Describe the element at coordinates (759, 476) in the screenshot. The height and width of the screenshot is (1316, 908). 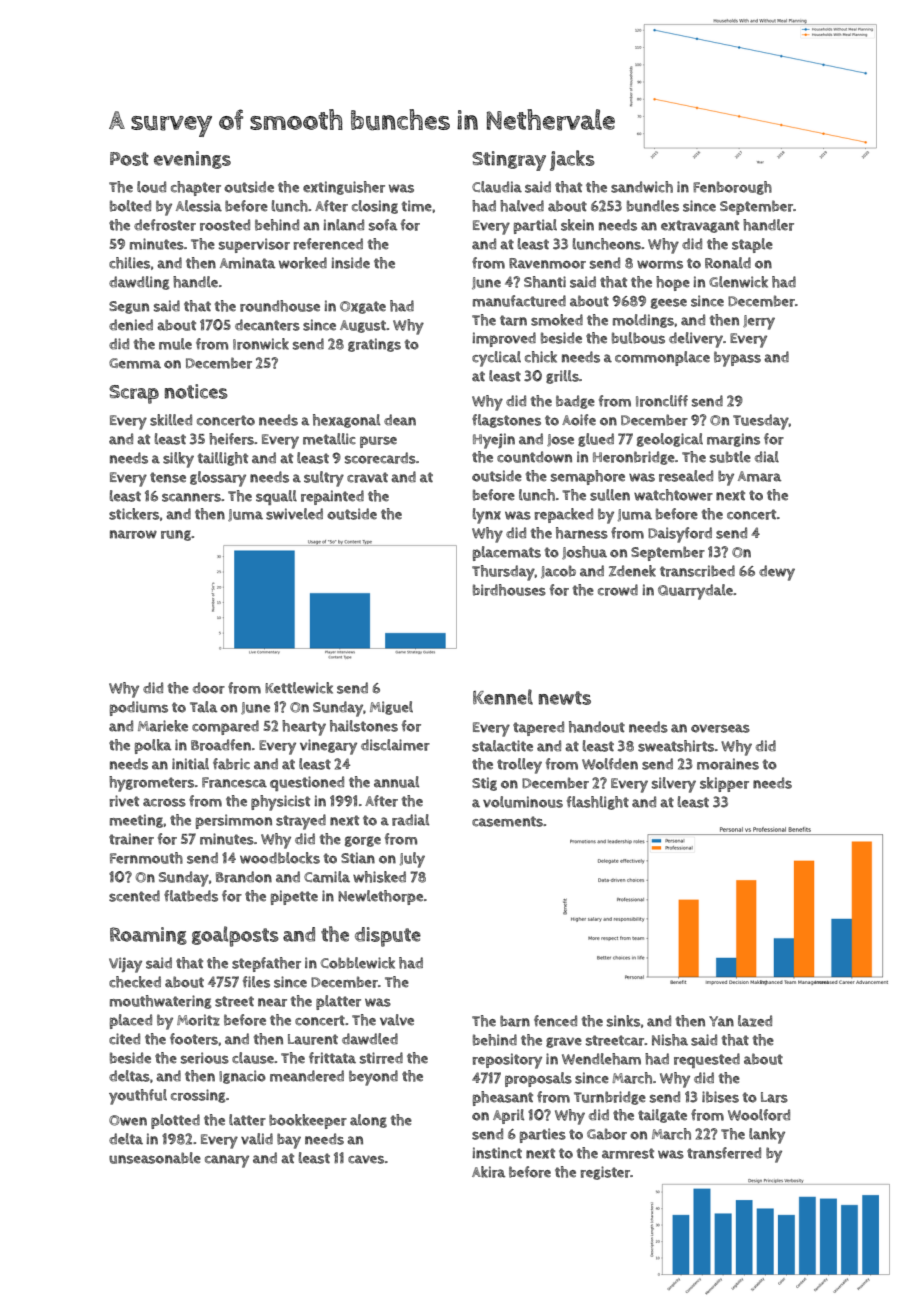
I see `Amara` at that location.
